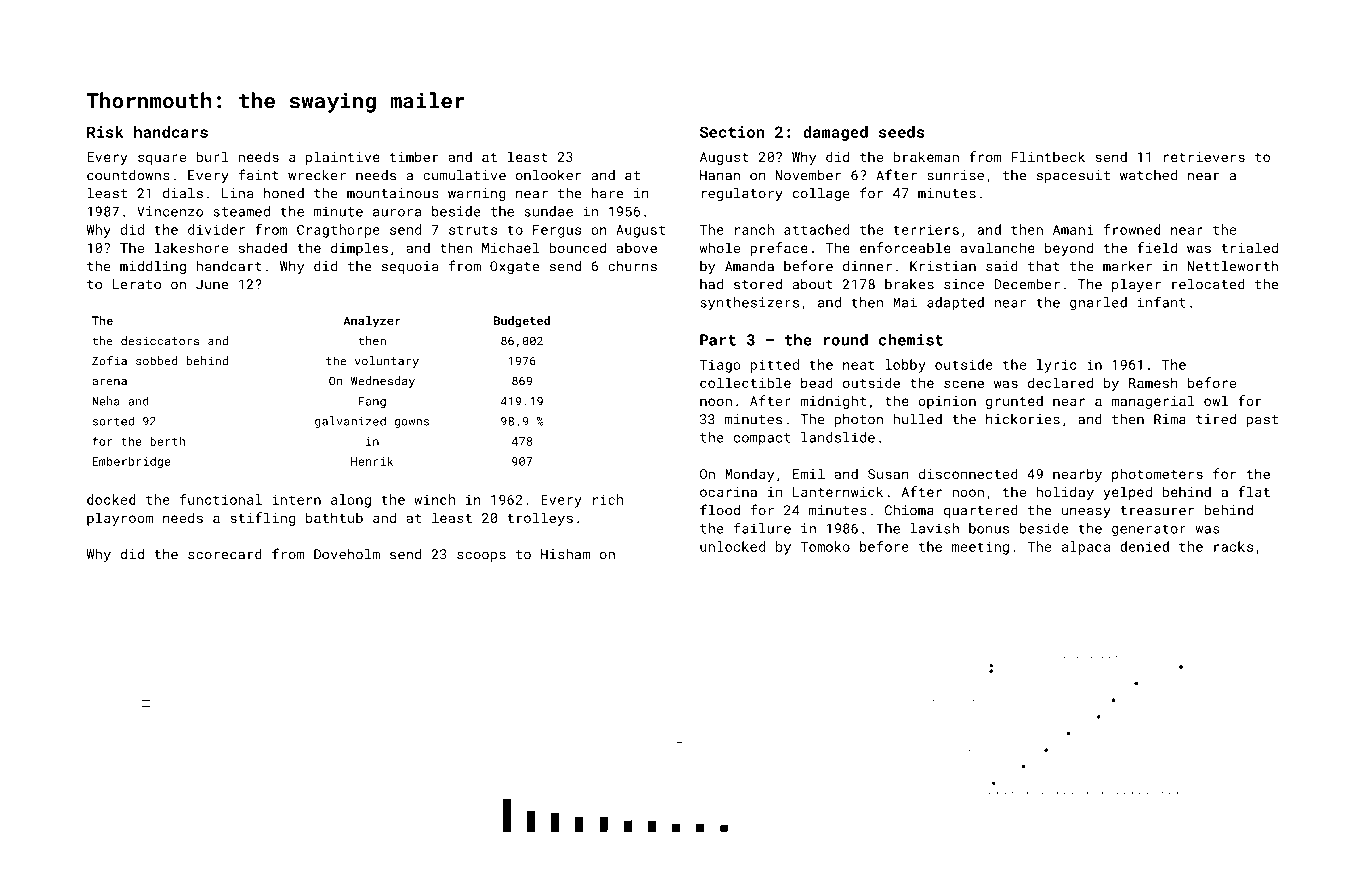 The image size is (1372, 887). Describe the element at coordinates (221, 499) in the screenshot. I see `functional` at that location.
